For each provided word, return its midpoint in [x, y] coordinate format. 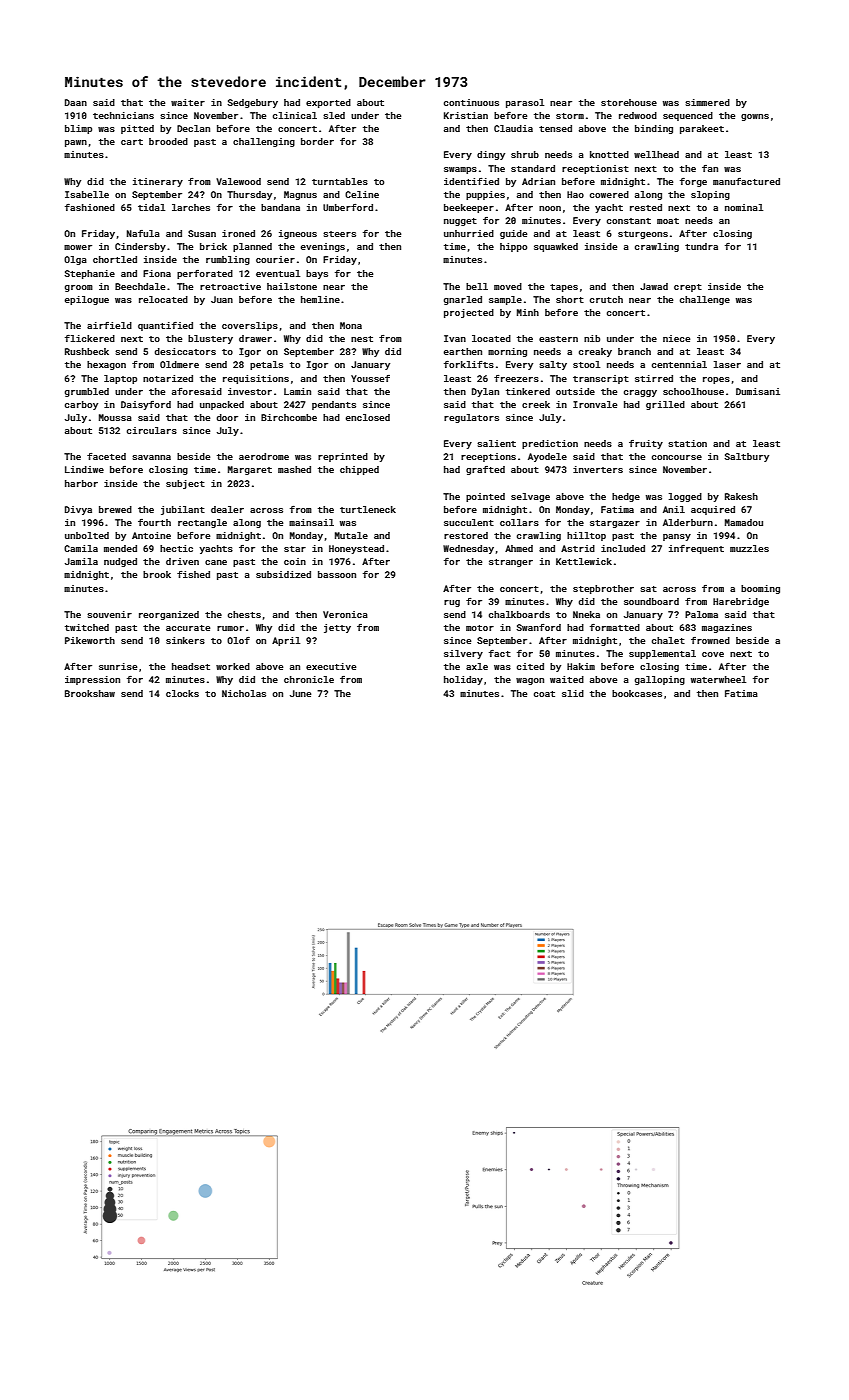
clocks [182, 693]
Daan [76, 102]
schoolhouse [693, 391]
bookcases [637, 693]
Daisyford [146, 405]
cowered [609, 194]
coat [544, 694]
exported [328, 103]
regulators [471, 418]
